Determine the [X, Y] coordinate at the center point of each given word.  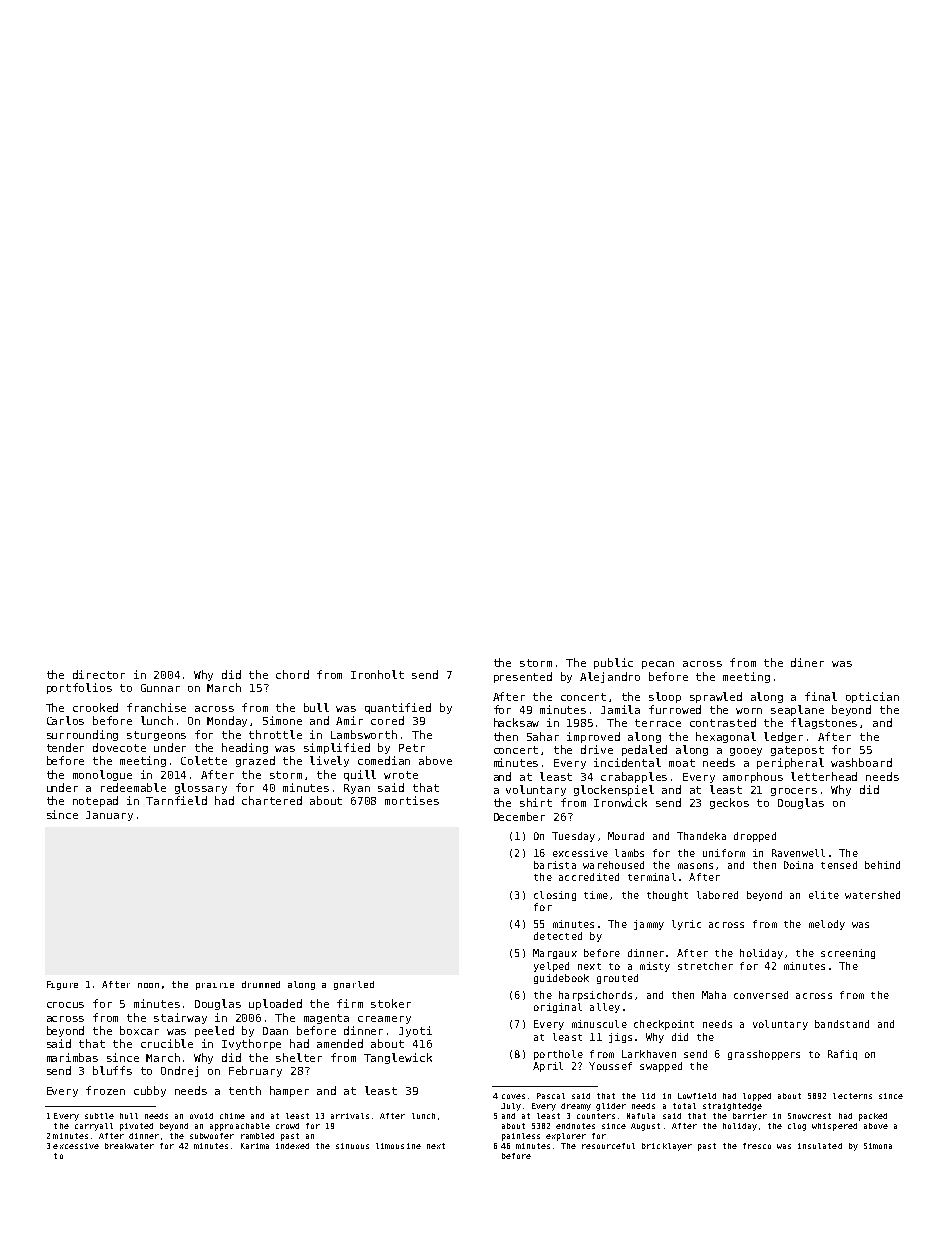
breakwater [129, 1146]
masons [695, 866]
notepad [95, 801]
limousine [398, 1146]
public [613, 663]
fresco [757, 1146]
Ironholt [377, 674]
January [109, 816]
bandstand [842, 1024]
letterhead [824, 776]
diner [807, 662]
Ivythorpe [251, 1044]
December [519, 816]
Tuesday [573, 837]
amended [340, 1043]
